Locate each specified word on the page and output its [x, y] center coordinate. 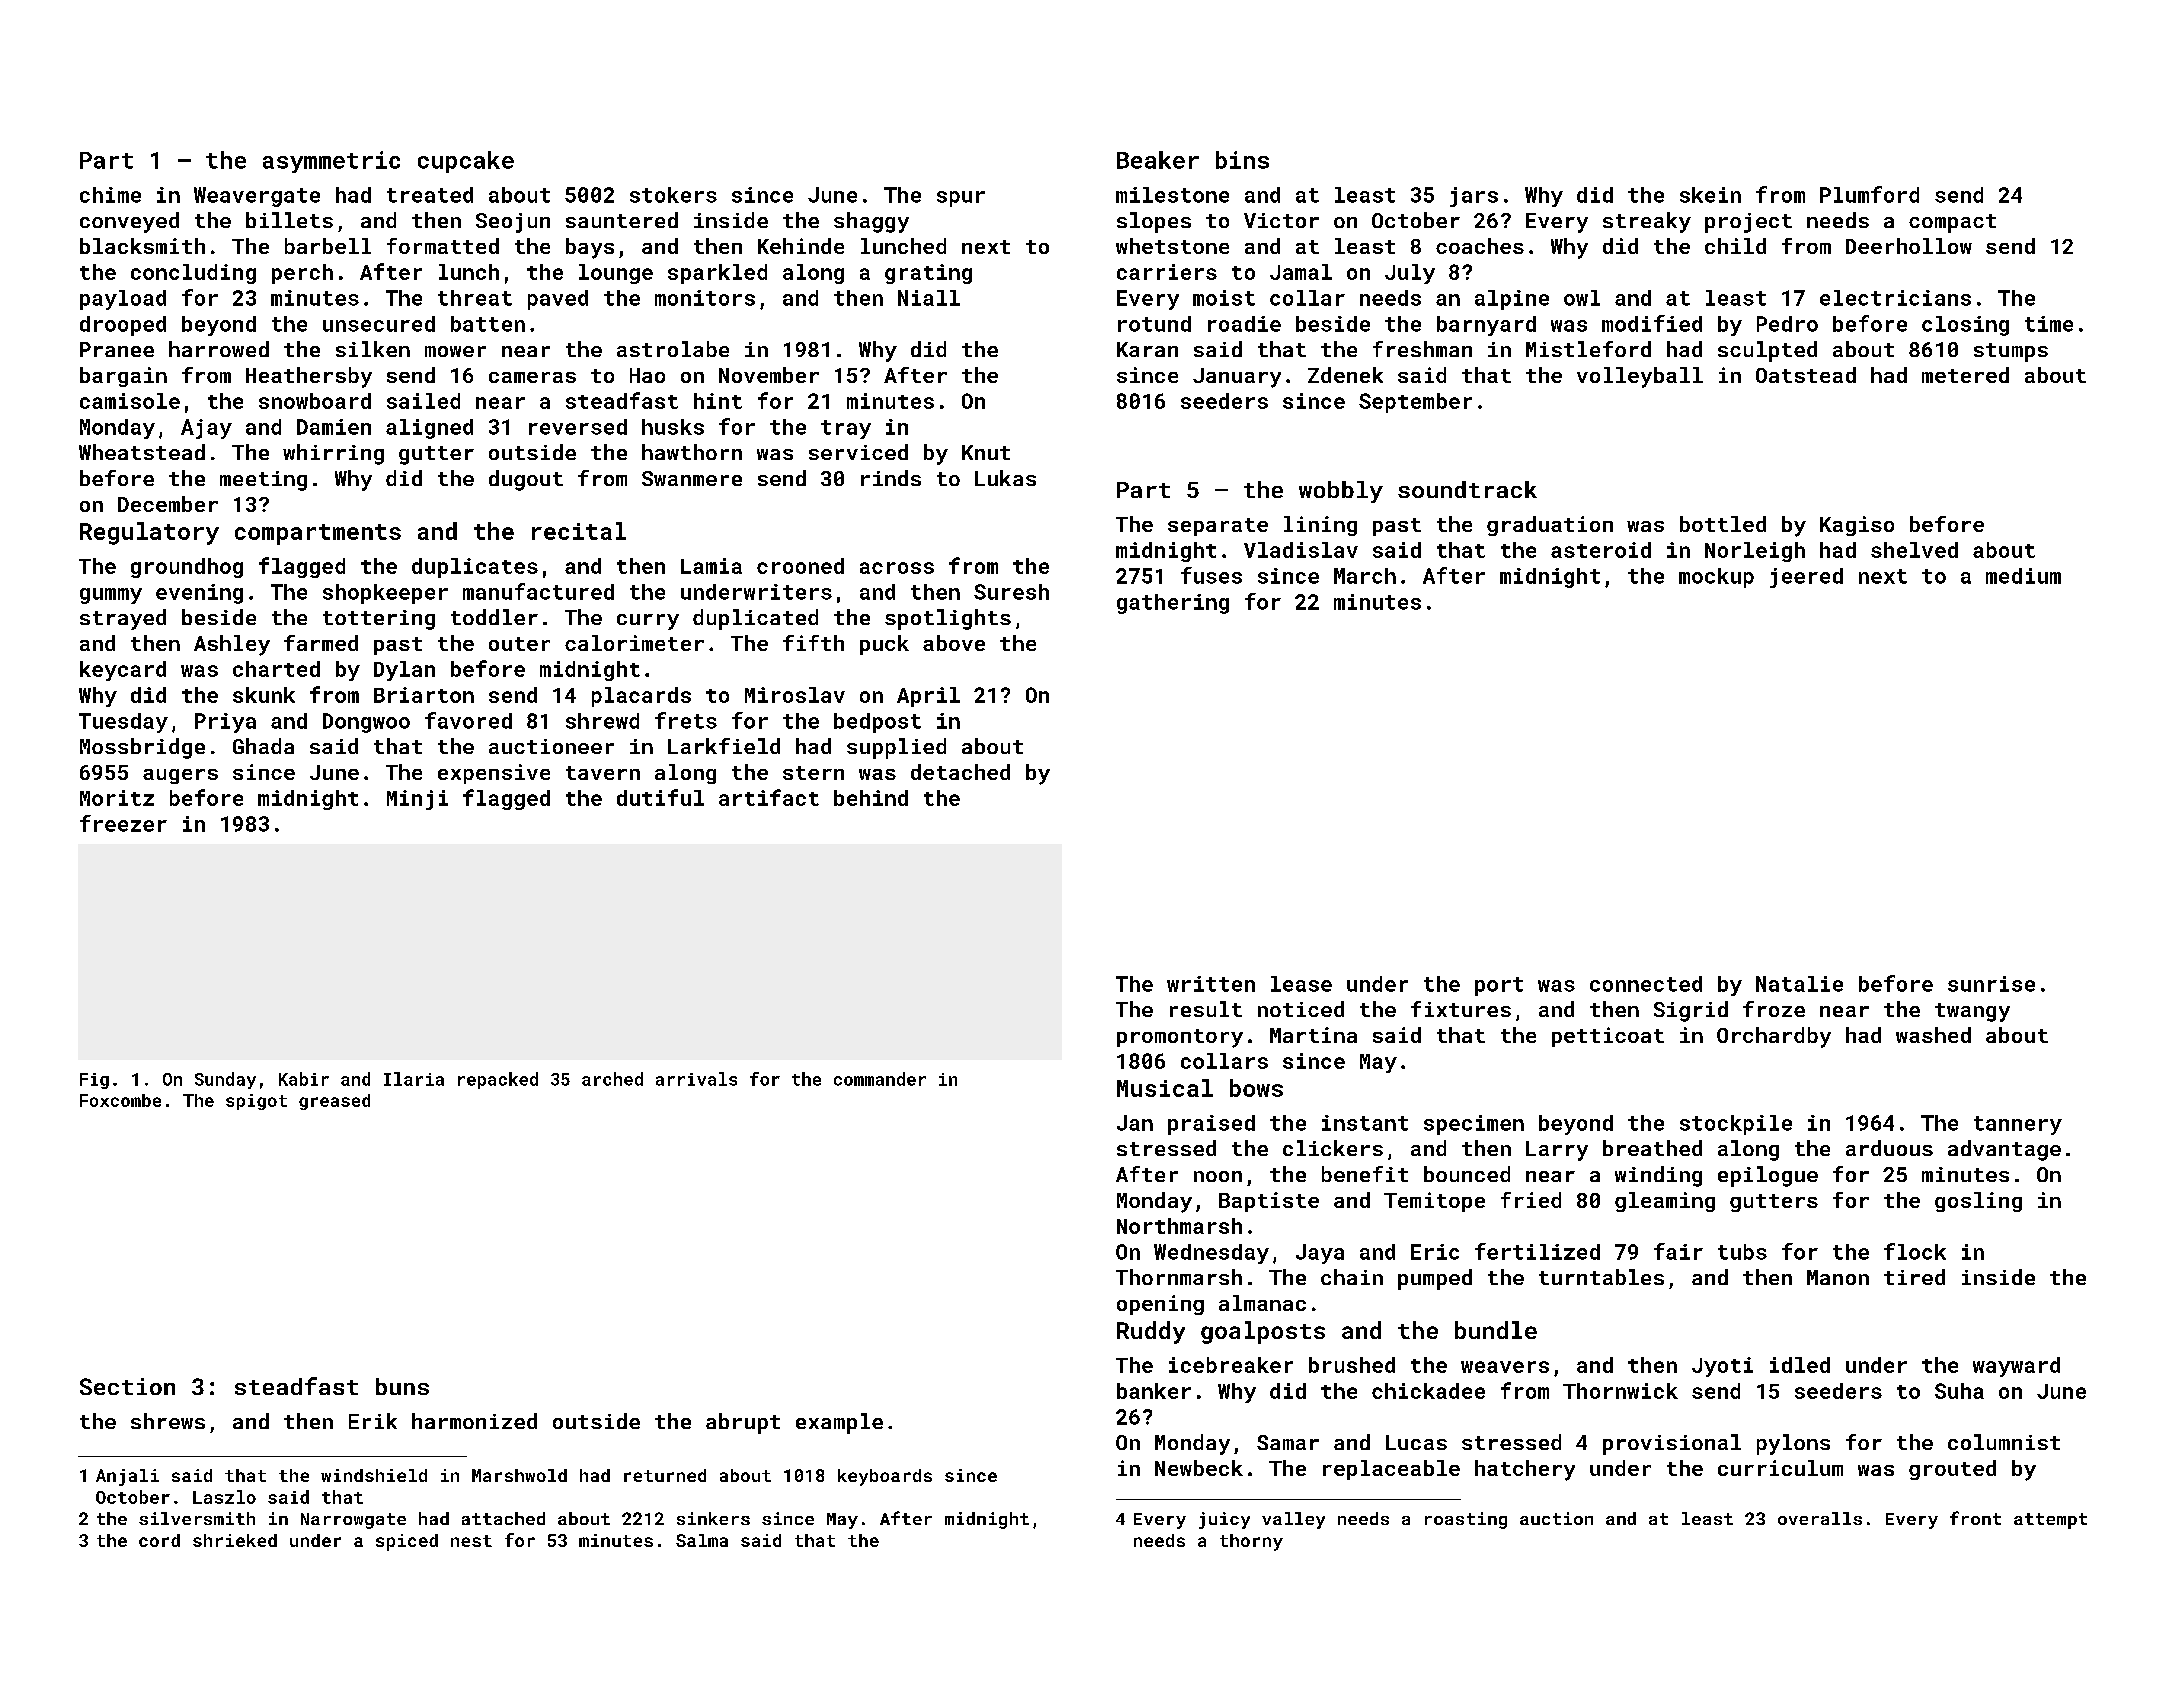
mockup [1716, 578]
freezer [123, 823]
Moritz [117, 798]
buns [402, 1386]
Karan [1147, 349]
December [168, 504]
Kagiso [1857, 526]
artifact [769, 797]
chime [110, 195]
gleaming [1665, 1202]
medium [2023, 576]
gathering [1173, 604]
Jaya [1320, 1254]
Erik [373, 1421]
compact [1952, 223]
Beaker [1158, 160]
